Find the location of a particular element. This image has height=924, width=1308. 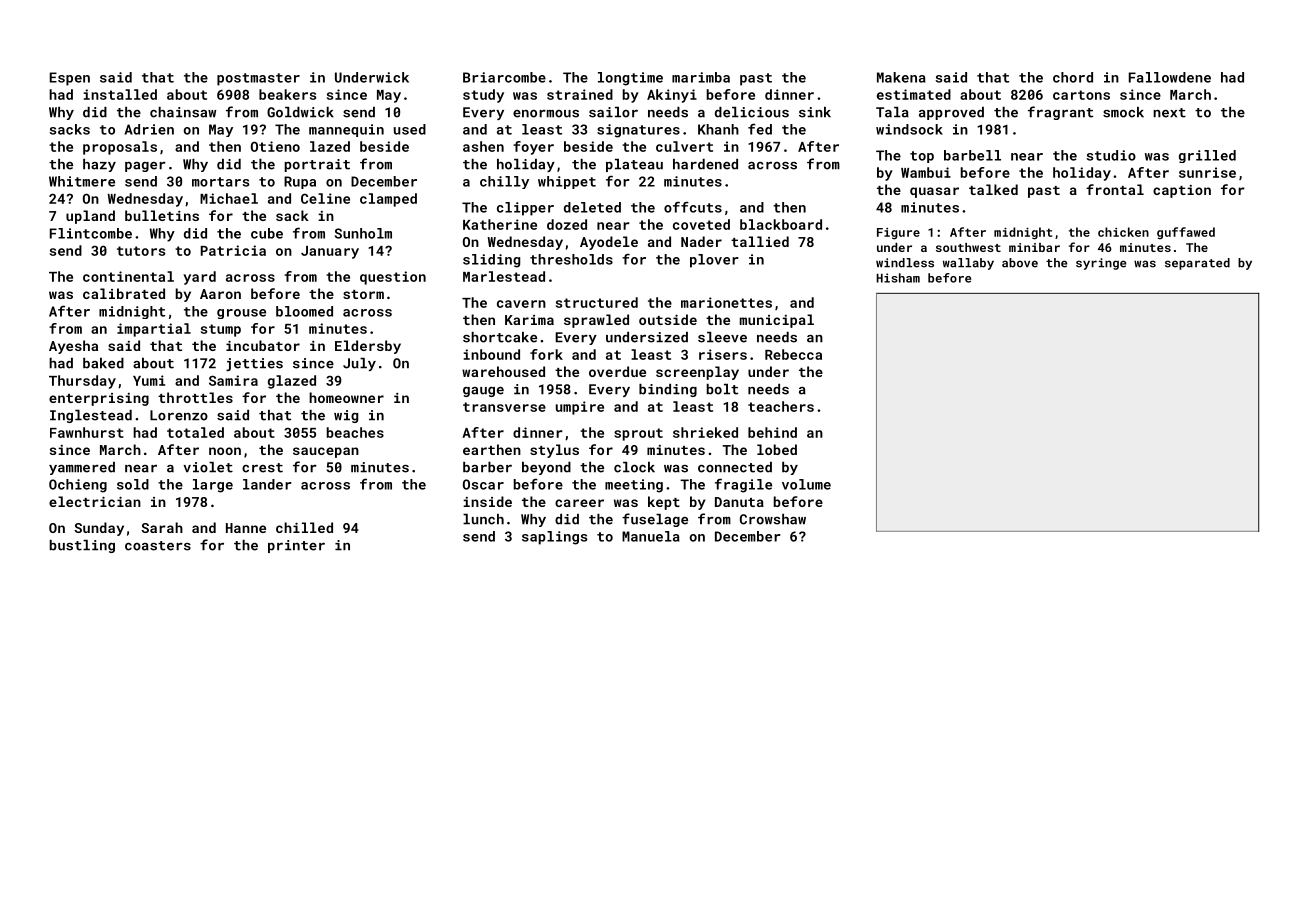

guffawed is located at coordinates (1186, 233).
